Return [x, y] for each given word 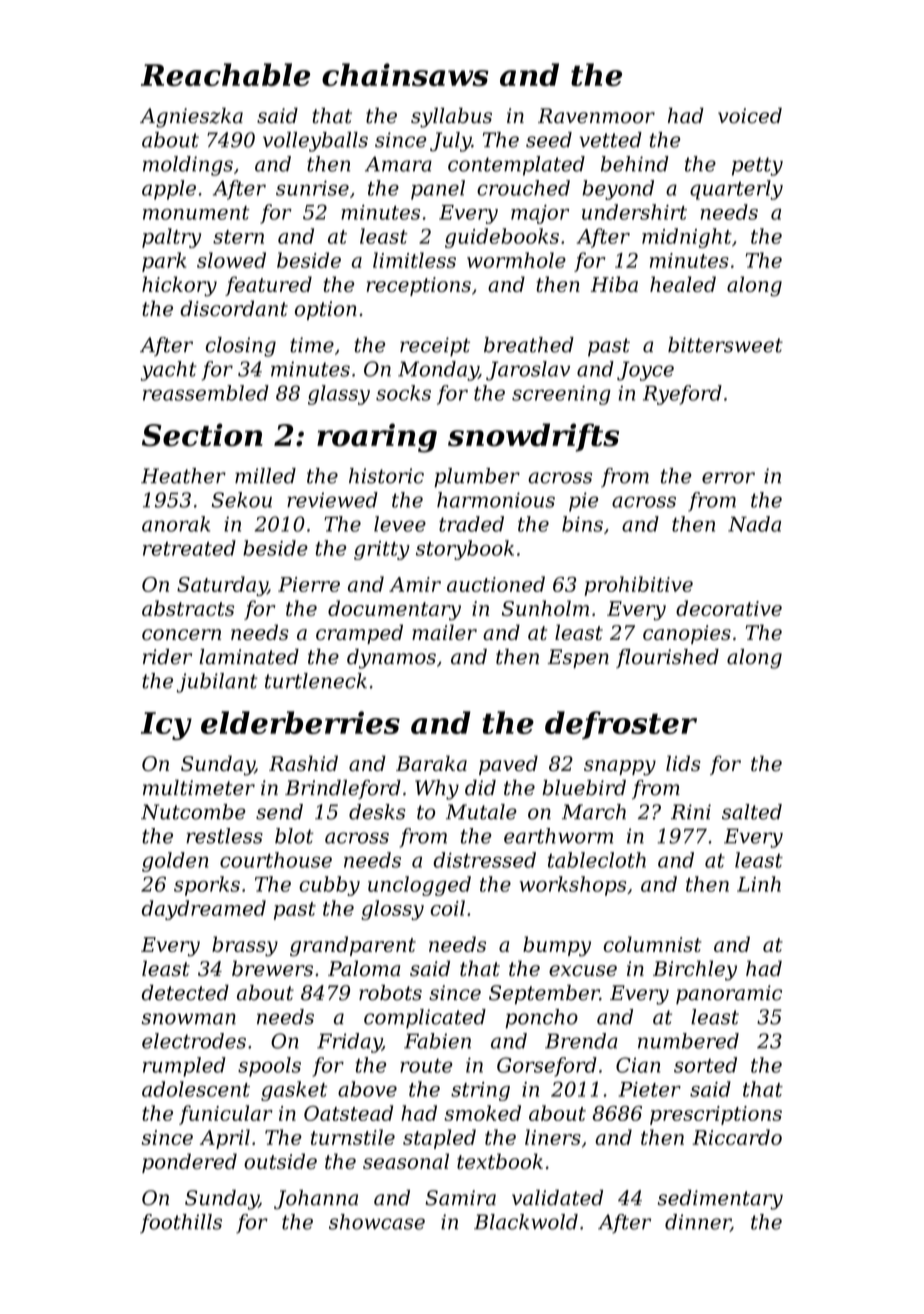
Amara [398, 164]
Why [437, 790]
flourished [667, 658]
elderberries [300, 722]
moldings [188, 166]
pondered [189, 1163]
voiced [750, 116]
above [367, 1089]
